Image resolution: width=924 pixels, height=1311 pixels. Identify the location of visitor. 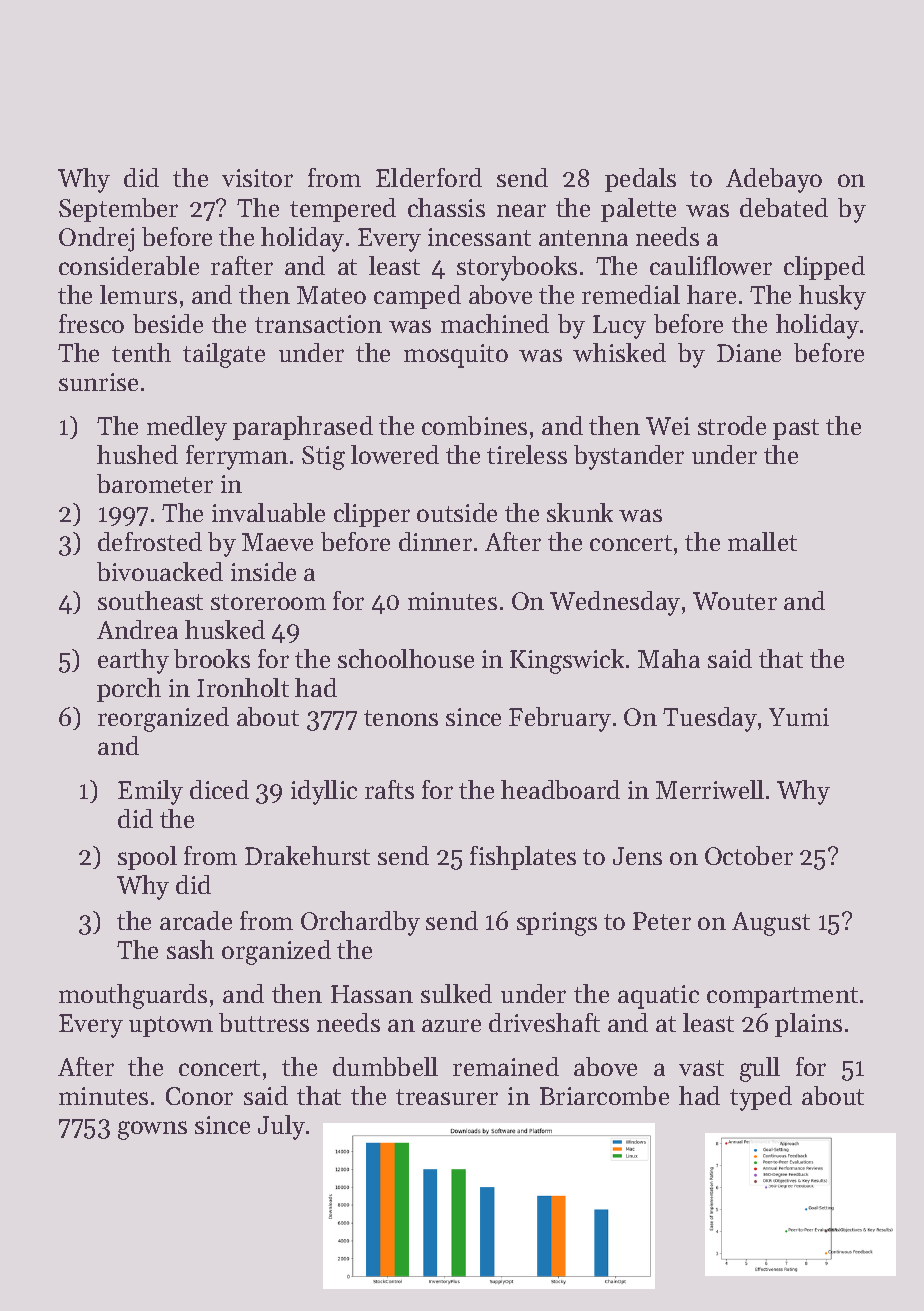
(257, 178).
